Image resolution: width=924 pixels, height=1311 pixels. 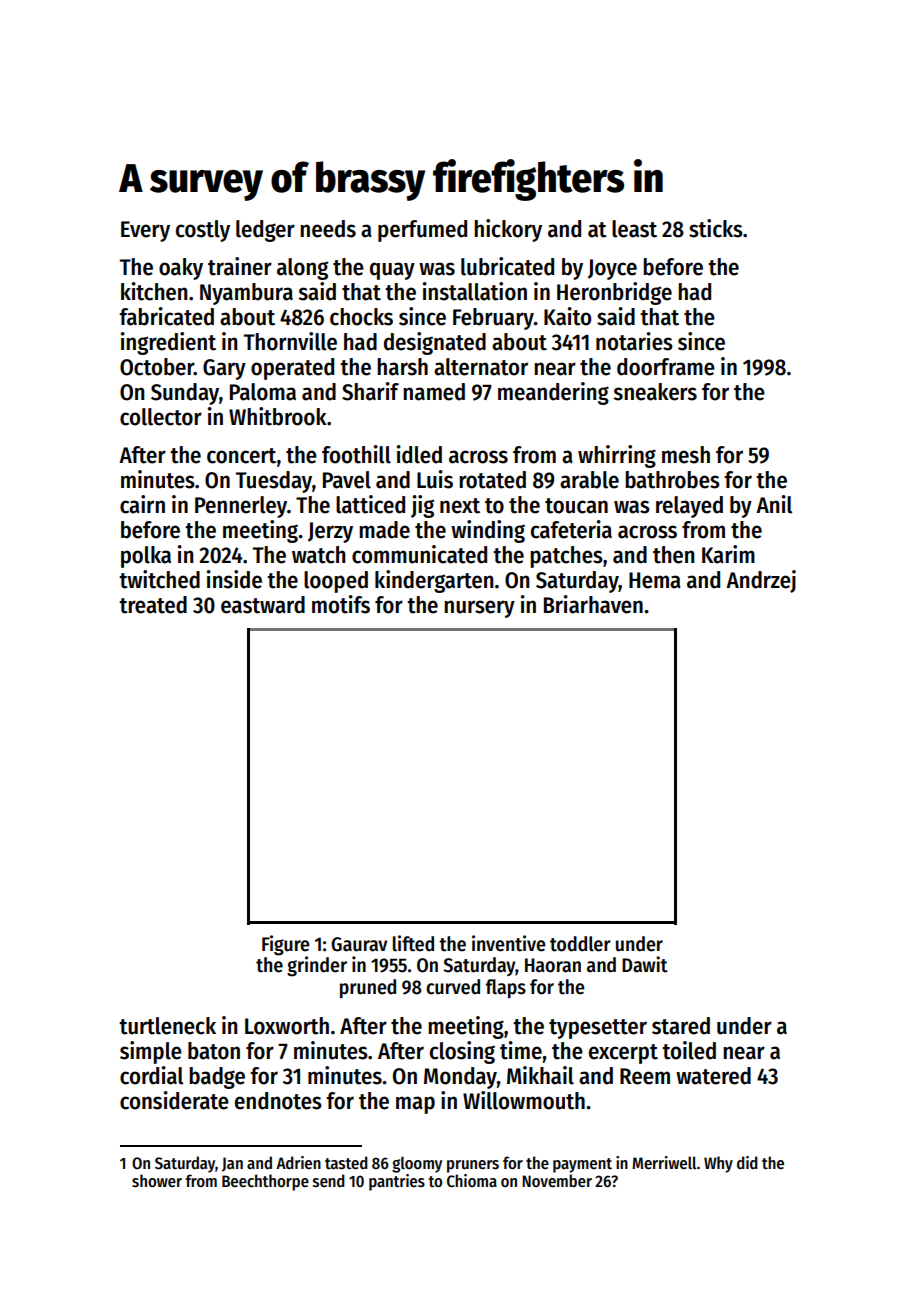 I want to click on eastward, so click(x=263, y=605).
